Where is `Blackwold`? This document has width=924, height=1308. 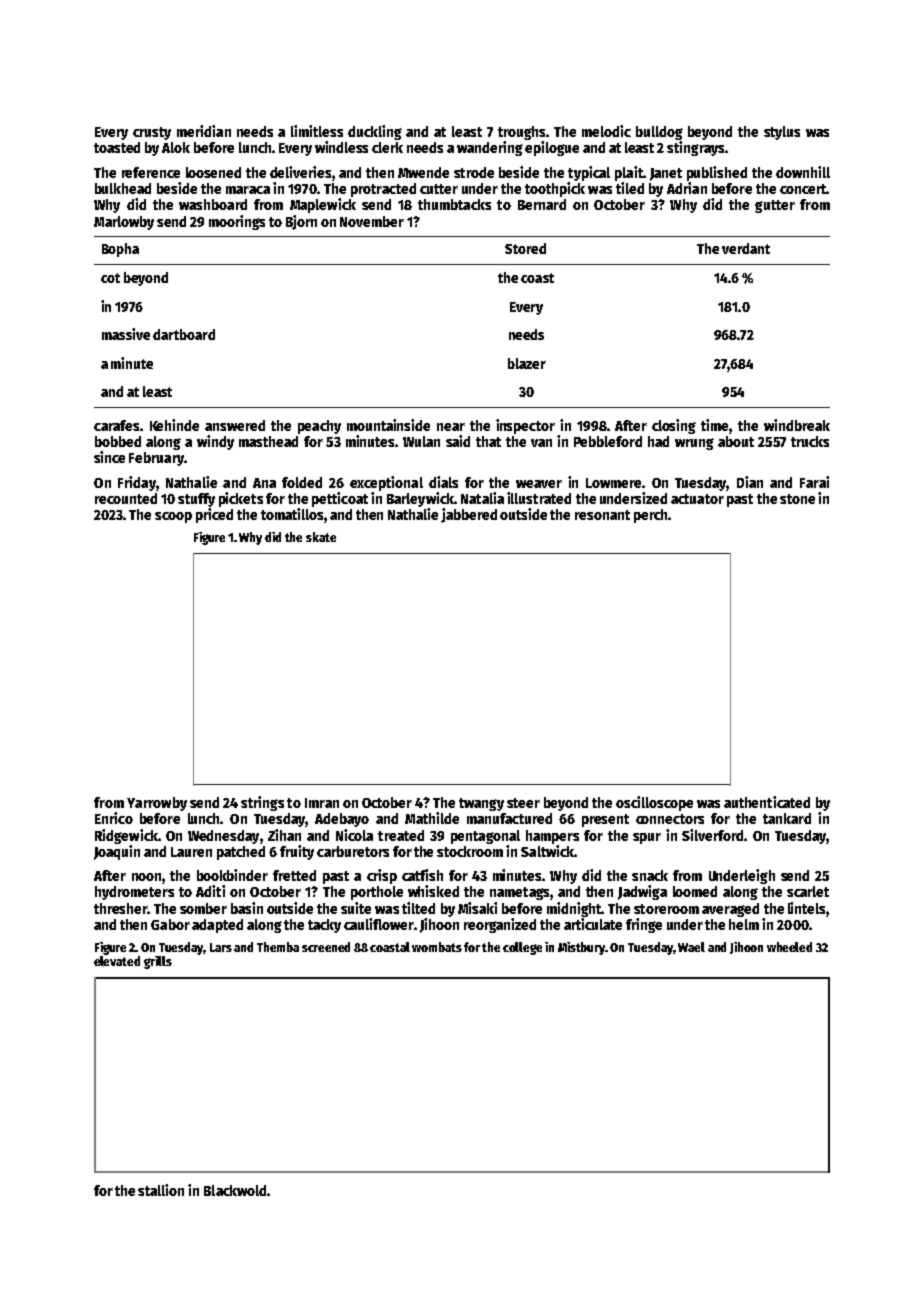 Blackwold is located at coordinates (235, 1190).
